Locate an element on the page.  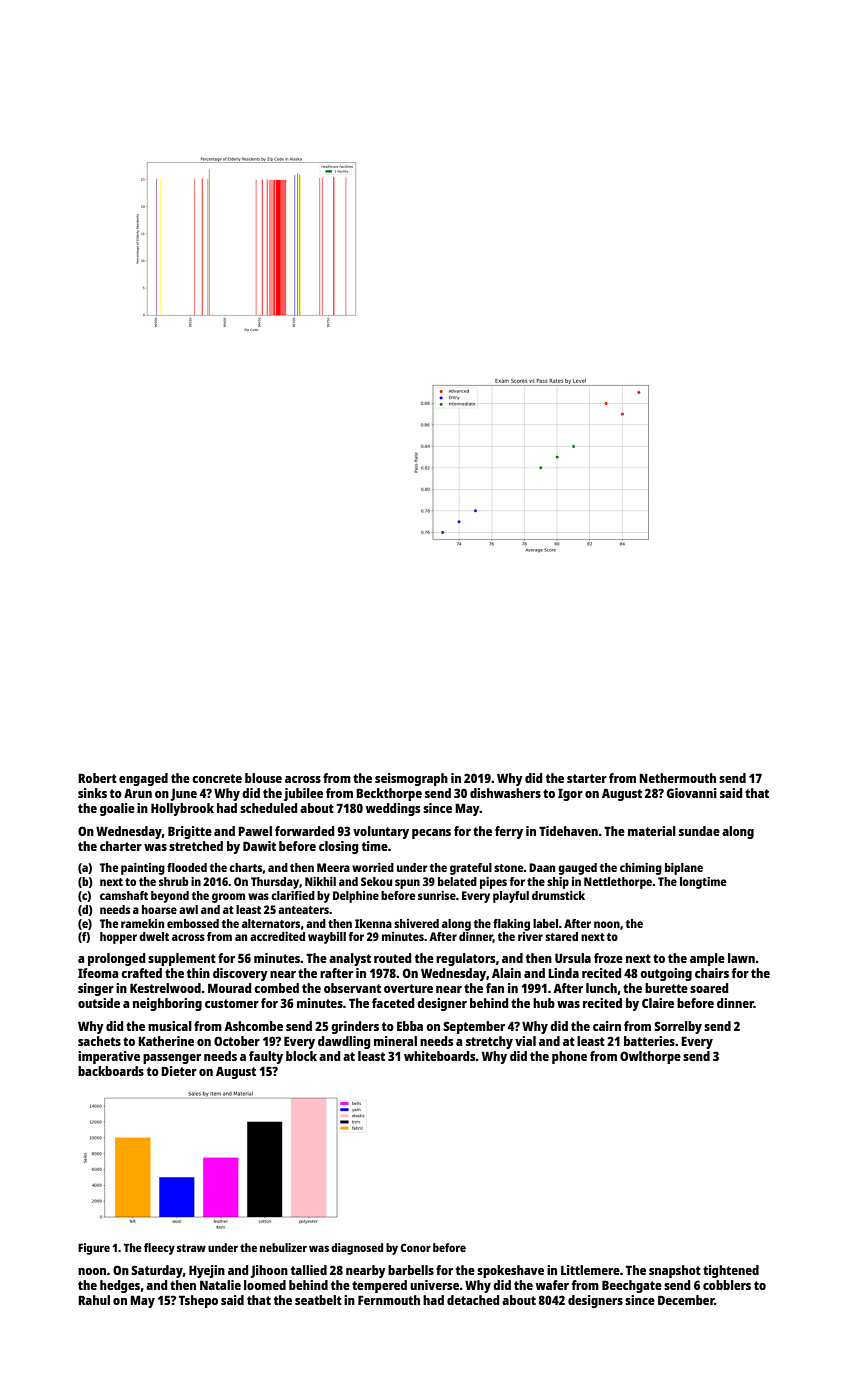
Arun is located at coordinates (138, 793).
